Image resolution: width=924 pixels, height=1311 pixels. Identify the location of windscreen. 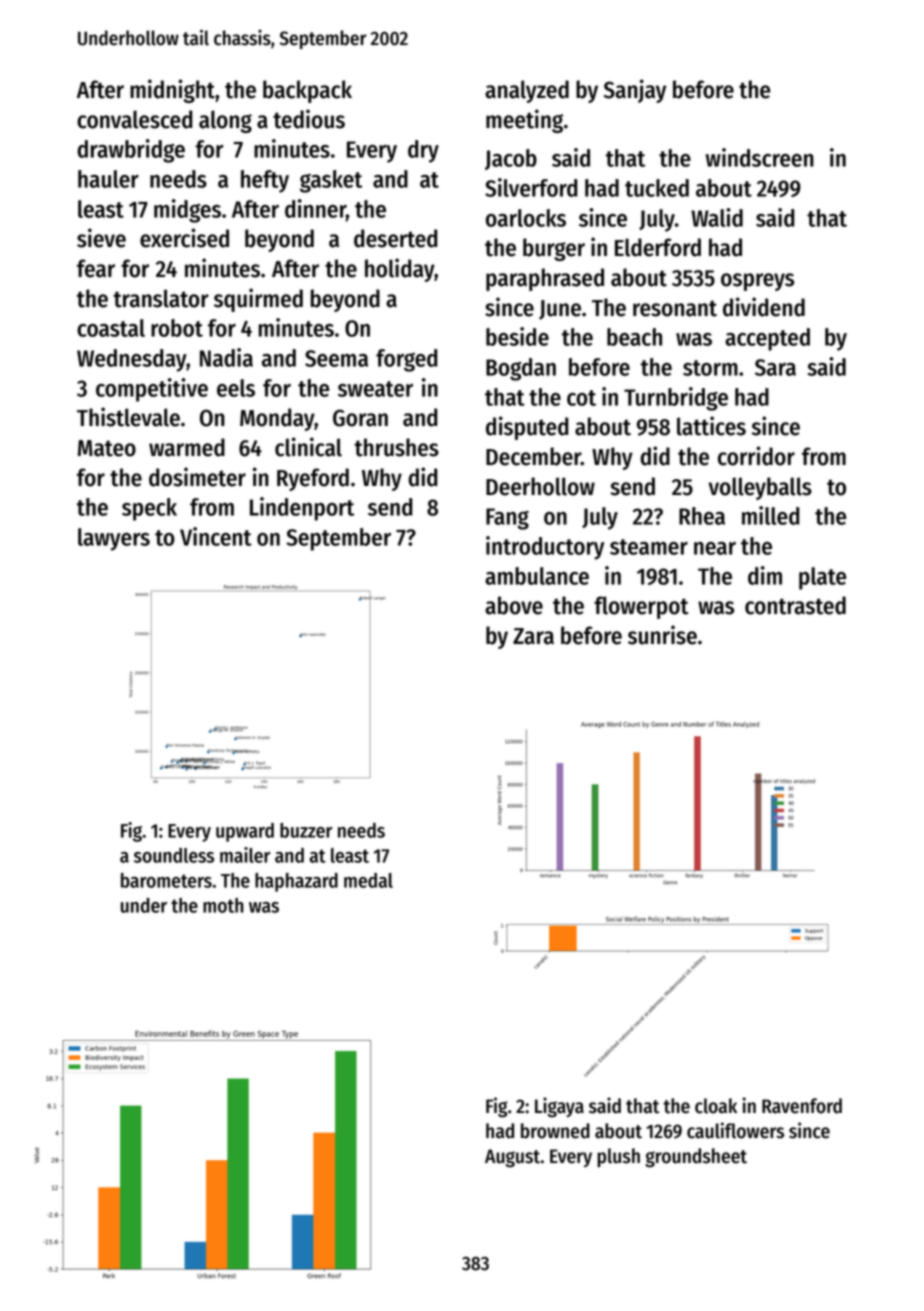
(759, 157).
